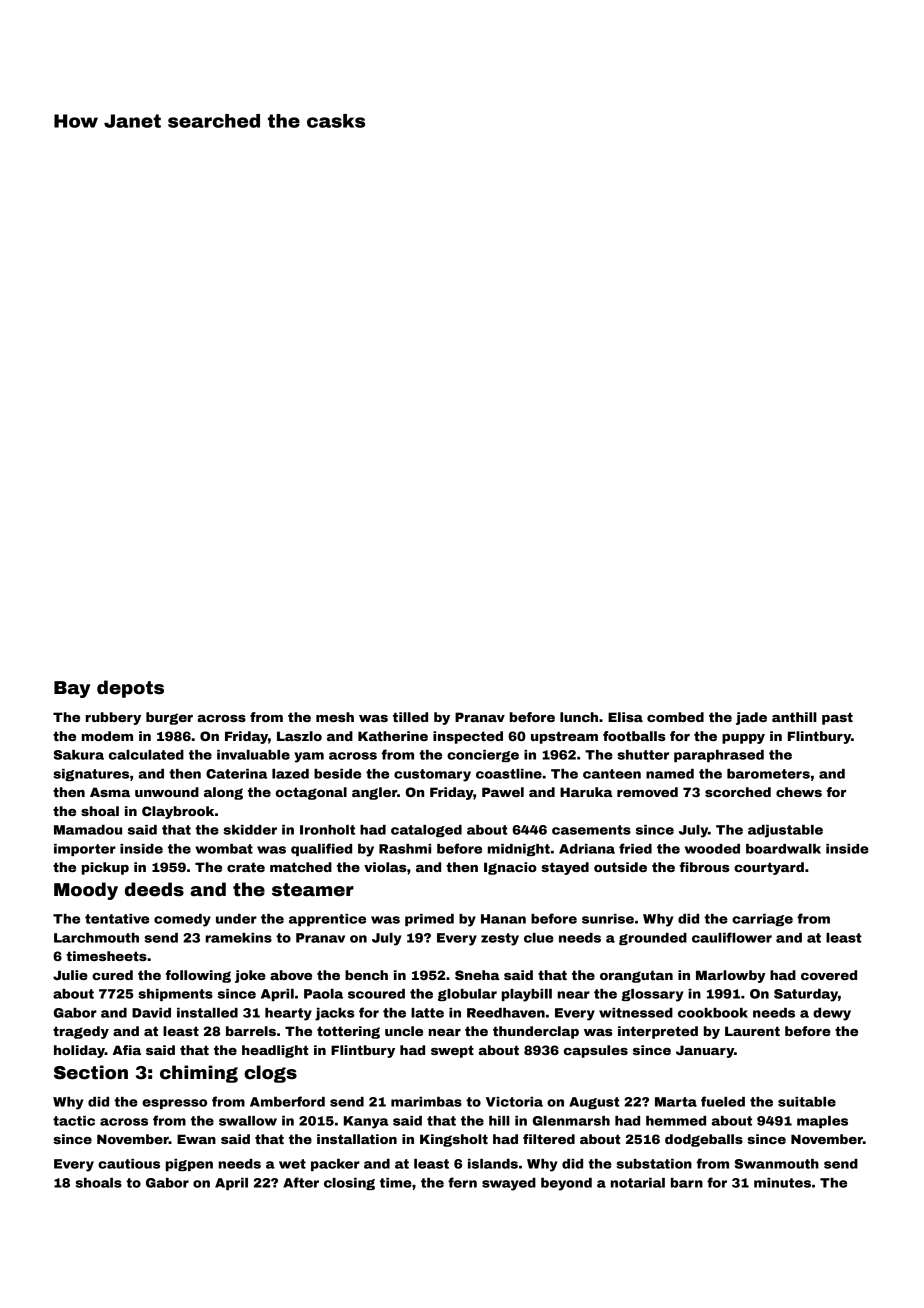 This screenshot has width=924, height=1308. What do you see at coordinates (127, 1050) in the screenshot?
I see `Afia` at bounding box center [127, 1050].
